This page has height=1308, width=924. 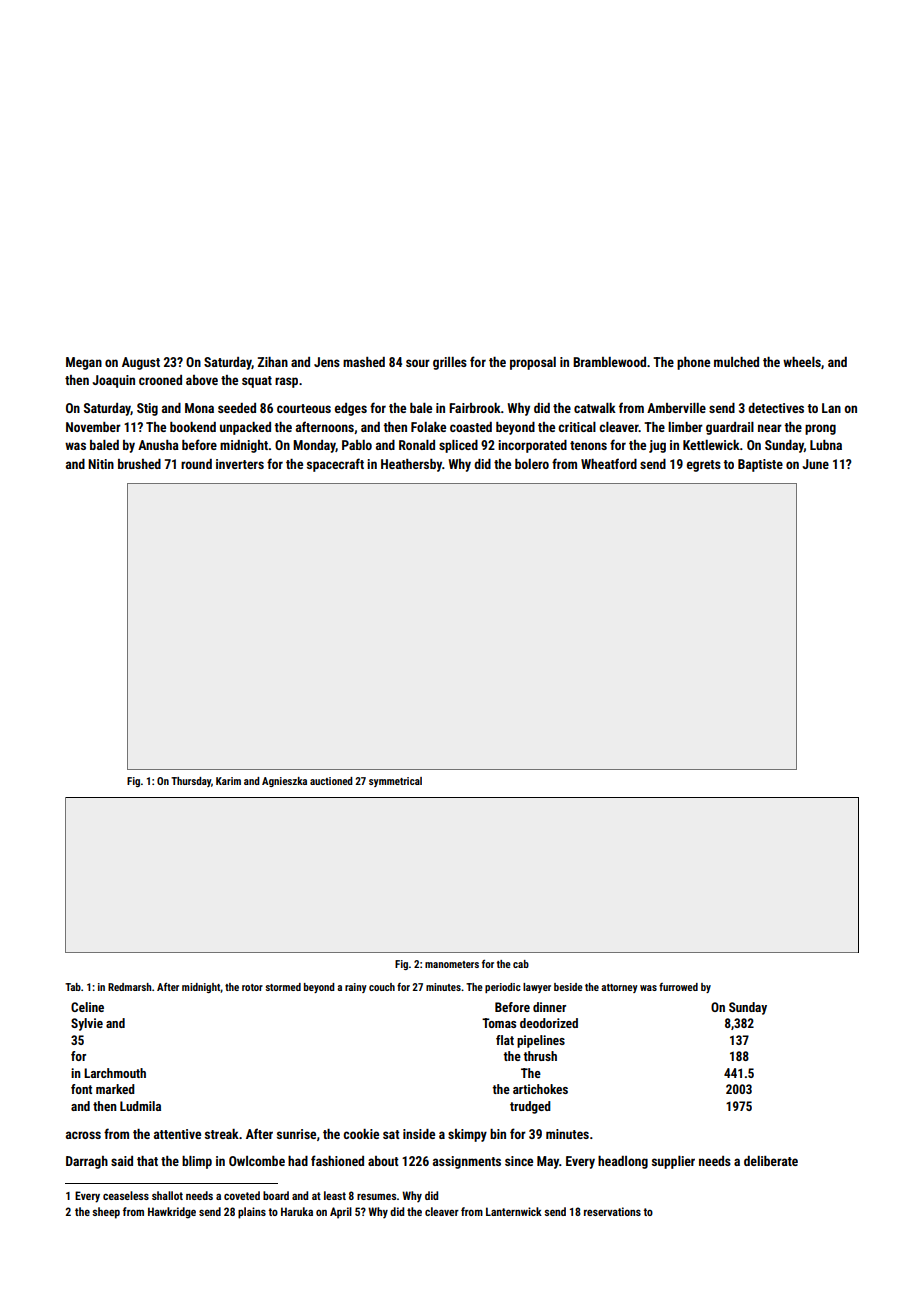 I want to click on Bramblewood, so click(x=609, y=362).
